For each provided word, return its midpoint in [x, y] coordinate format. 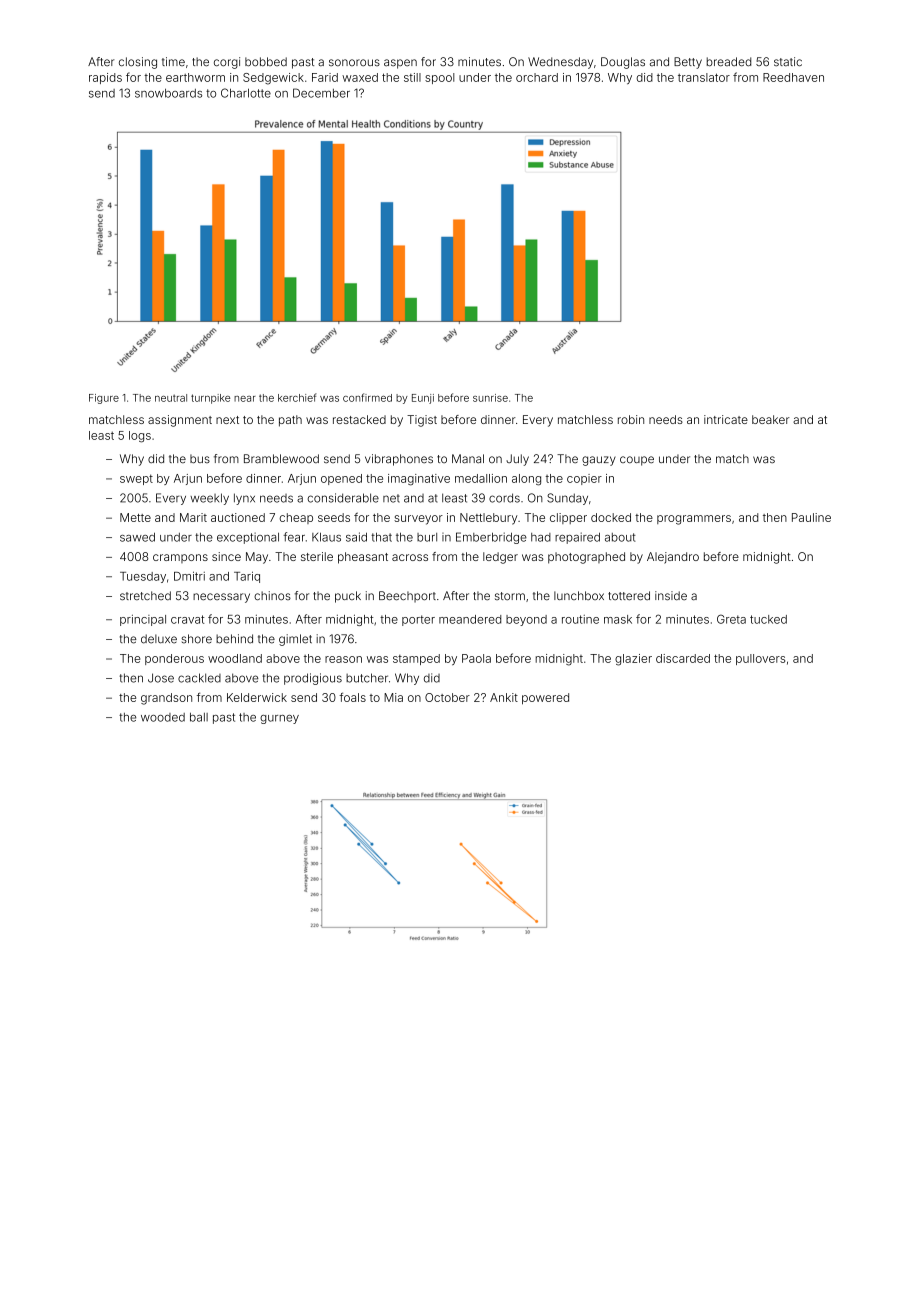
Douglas [623, 63]
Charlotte [246, 93]
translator [704, 77]
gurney [279, 719]
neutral [171, 398]
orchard [537, 77]
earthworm [195, 77]
